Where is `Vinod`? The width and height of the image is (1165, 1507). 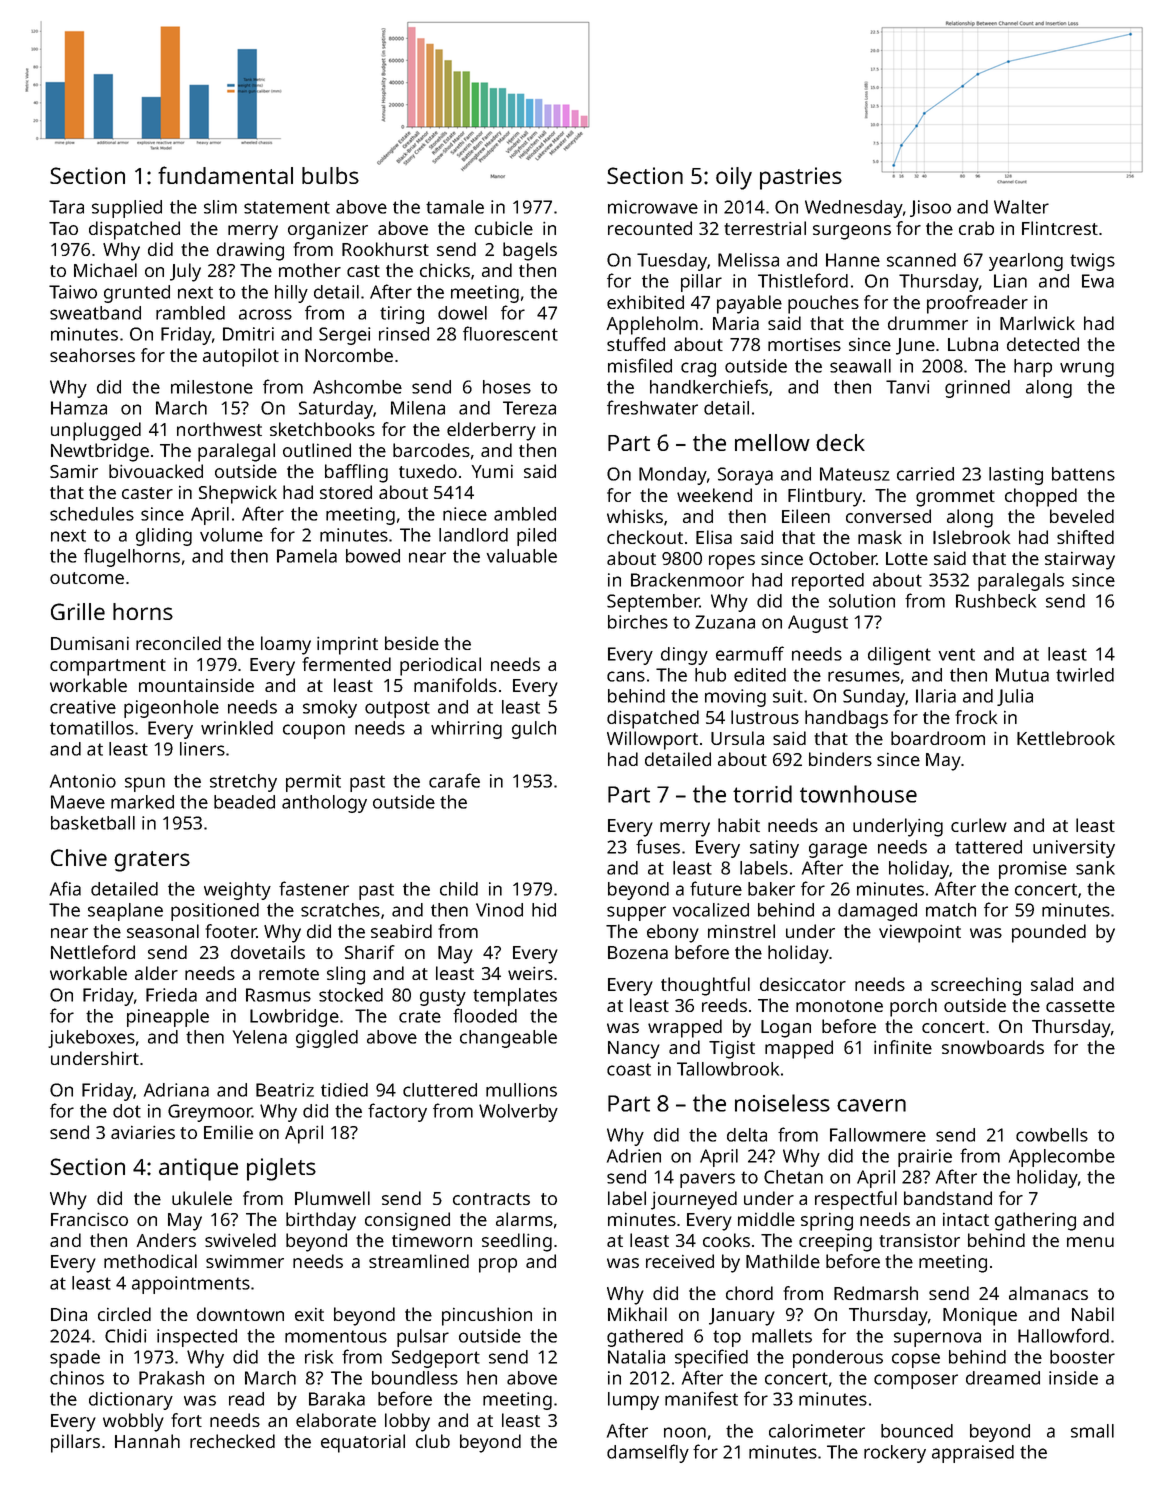 Vinod is located at coordinates (499, 910).
